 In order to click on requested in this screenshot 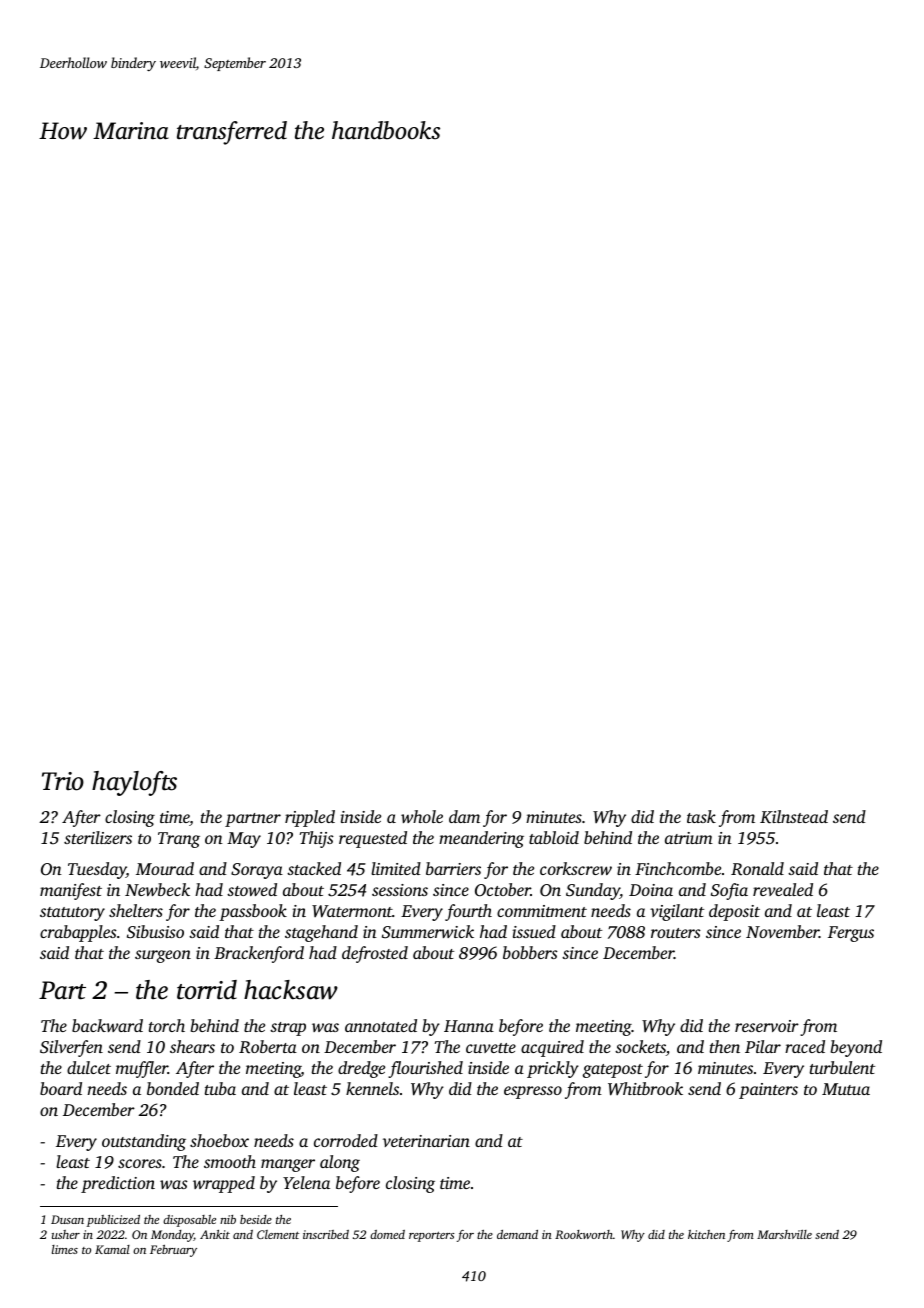, I will do `click(373, 839)`.
